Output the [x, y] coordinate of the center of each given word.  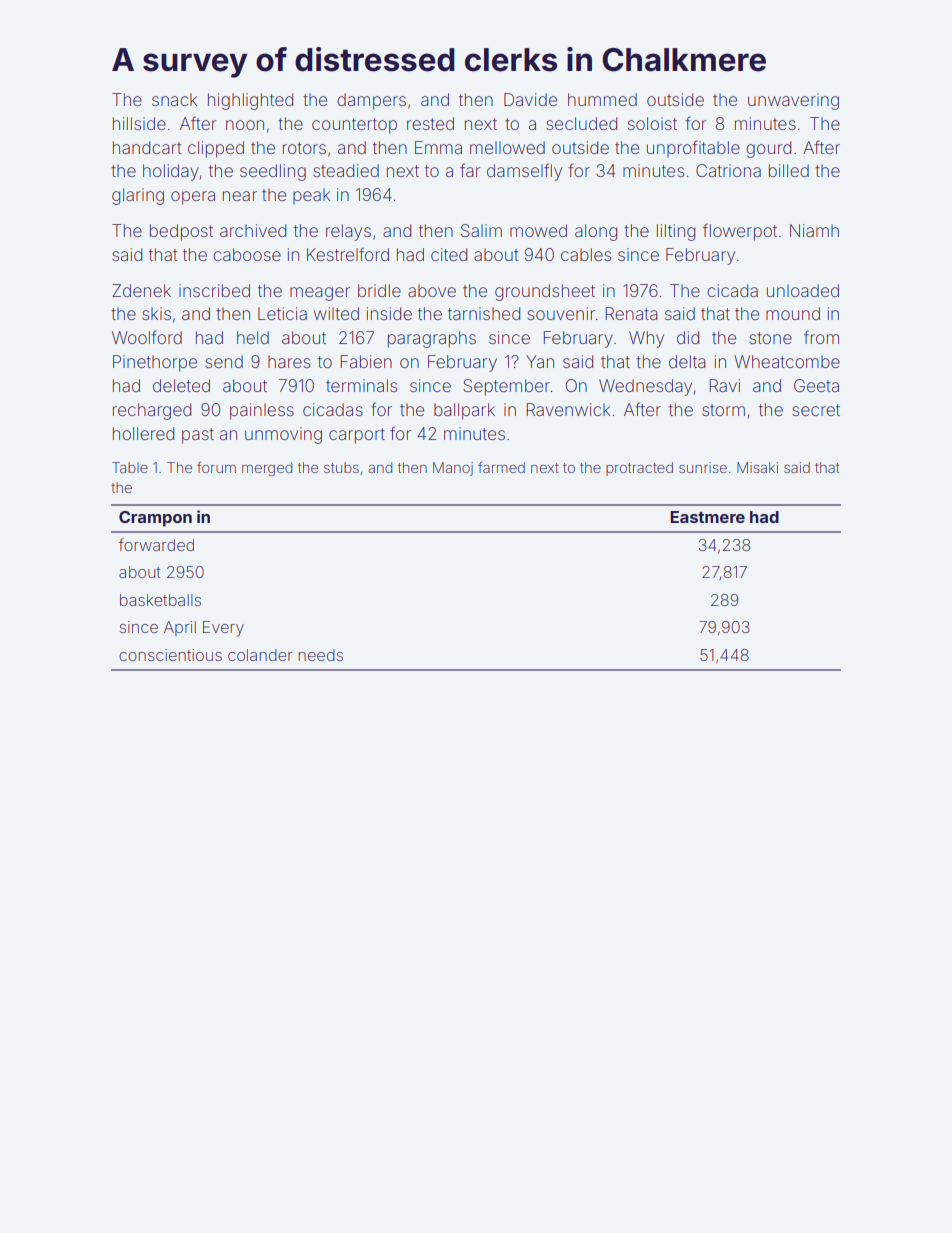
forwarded [156, 544]
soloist [652, 123]
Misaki [757, 467]
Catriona [728, 170]
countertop [354, 126]
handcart [147, 147]
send [224, 361]
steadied [346, 170]
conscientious [170, 655]
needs [321, 655]
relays [348, 232]
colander [260, 655]
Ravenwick [568, 409]
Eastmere [707, 517]
